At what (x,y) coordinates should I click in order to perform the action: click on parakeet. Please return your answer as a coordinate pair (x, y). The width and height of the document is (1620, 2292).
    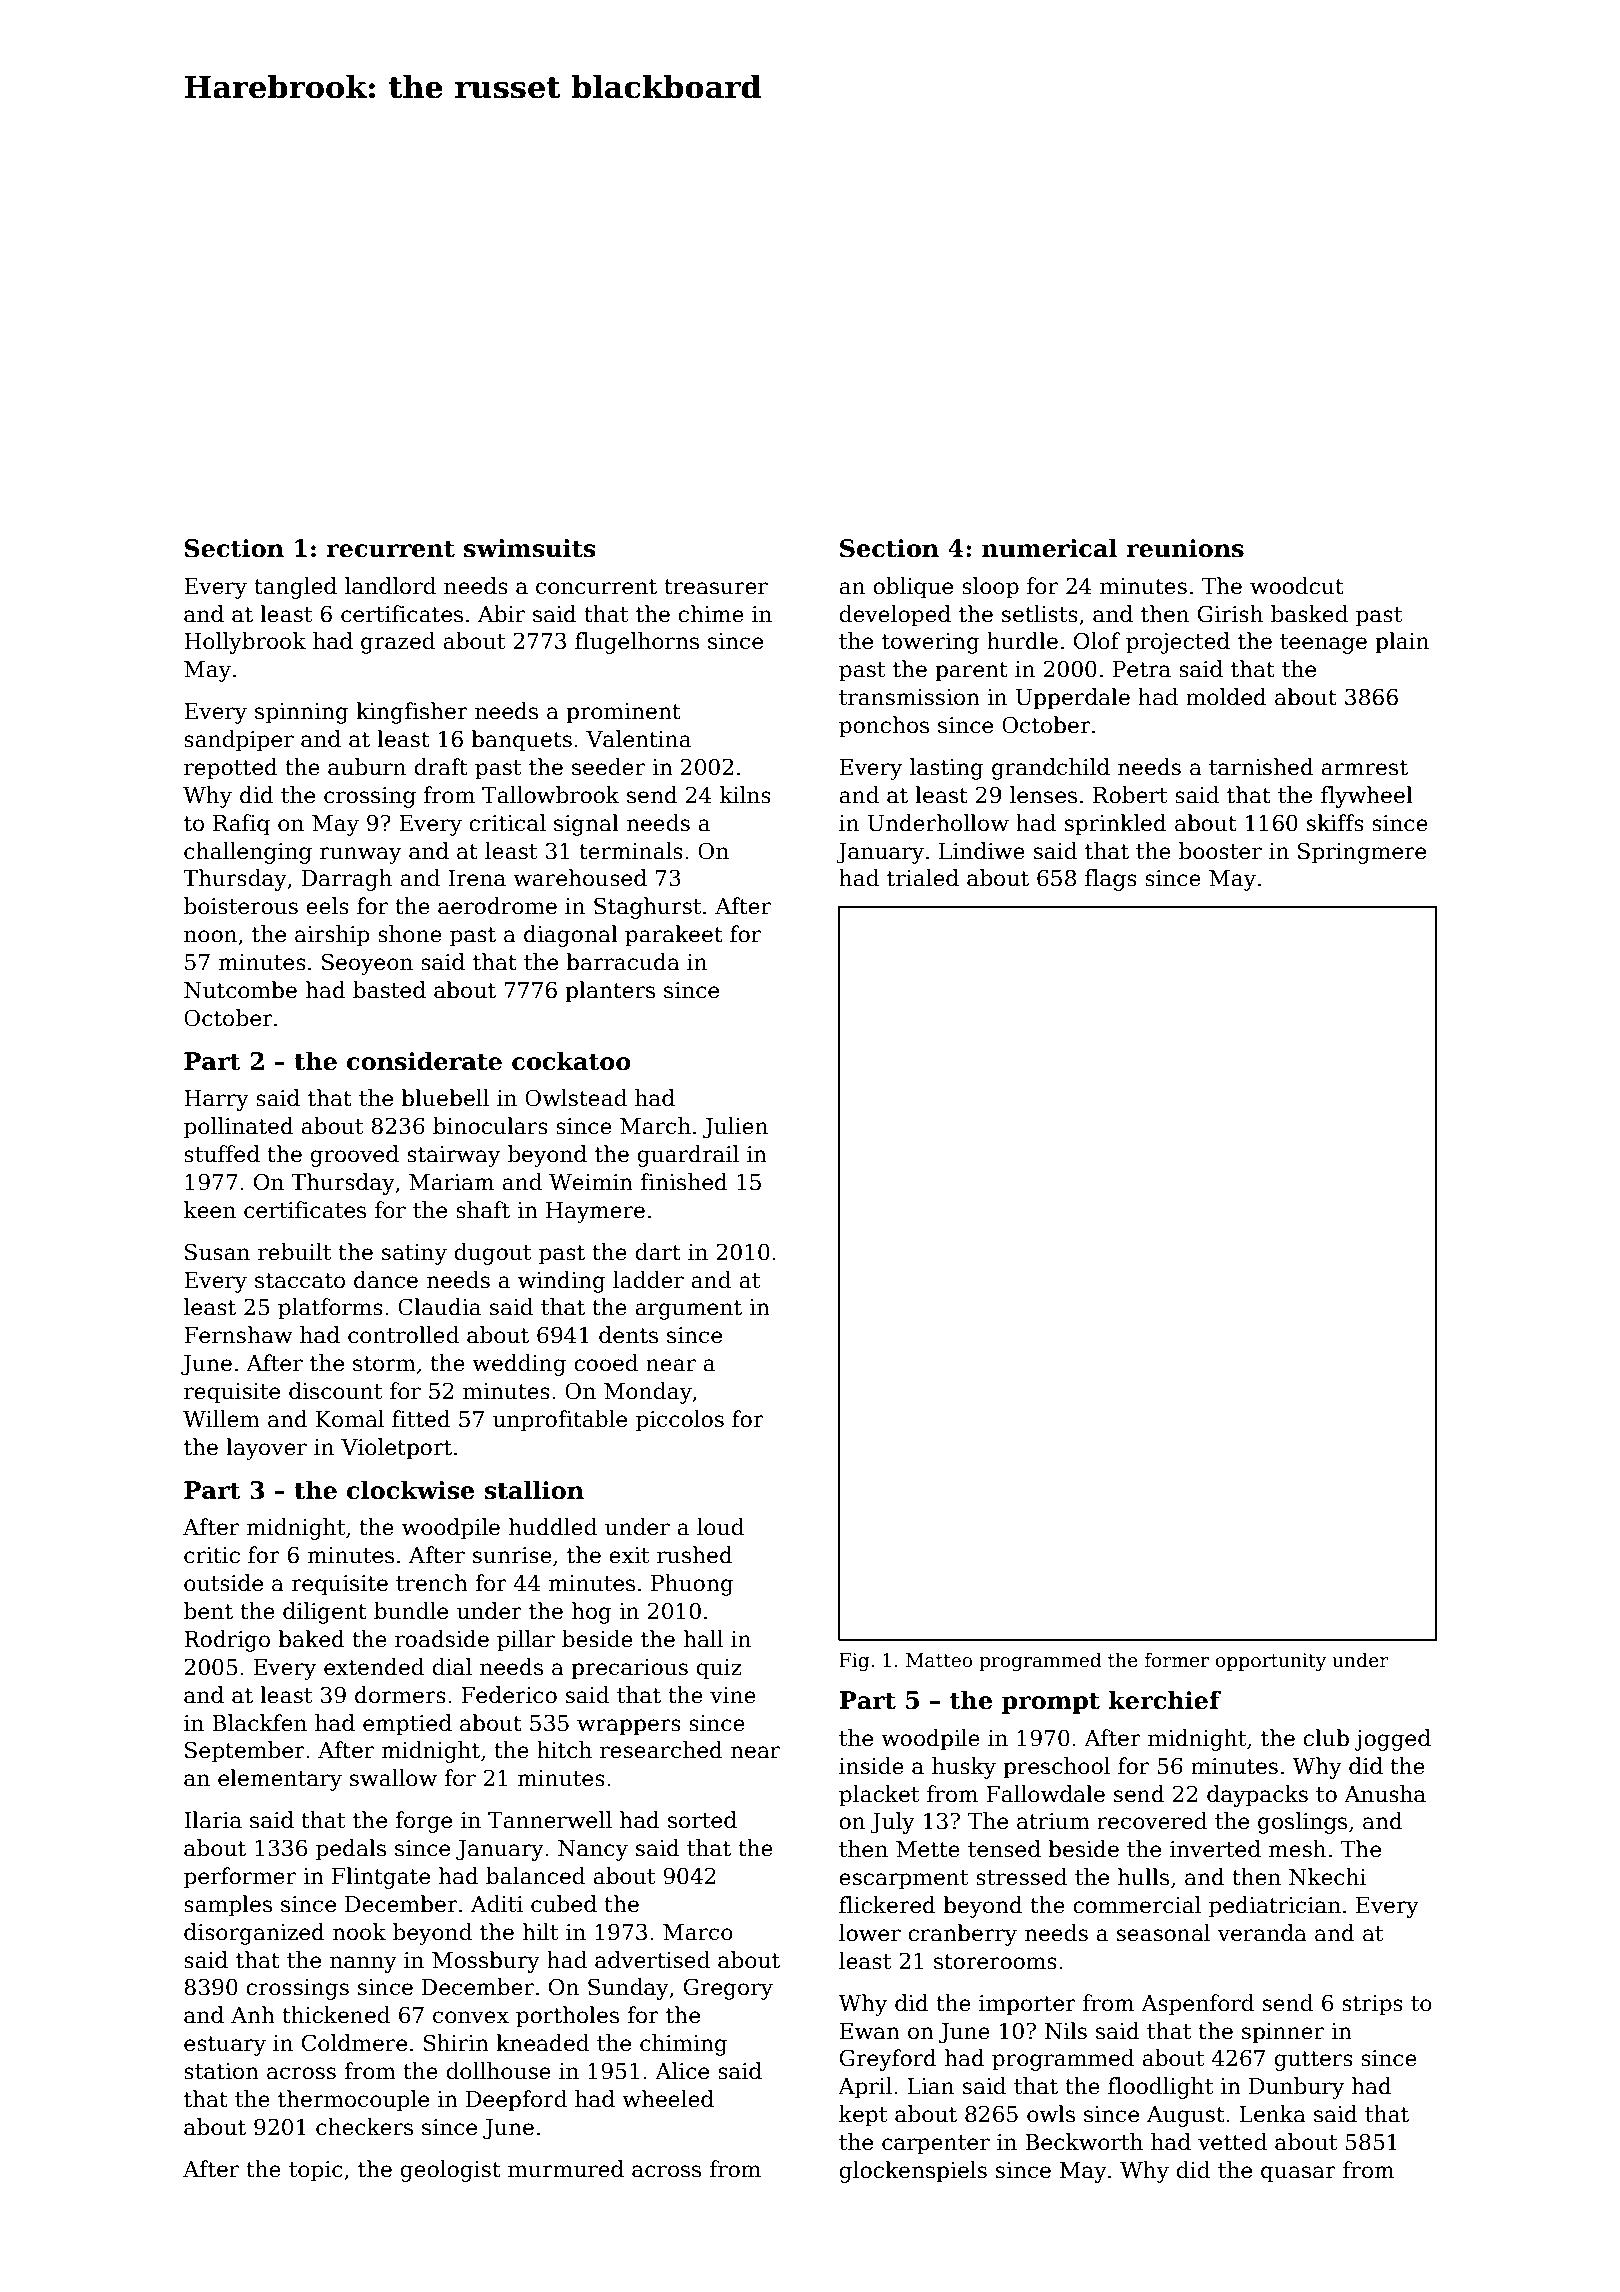
    Looking at the image, I should click on (674, 936).
